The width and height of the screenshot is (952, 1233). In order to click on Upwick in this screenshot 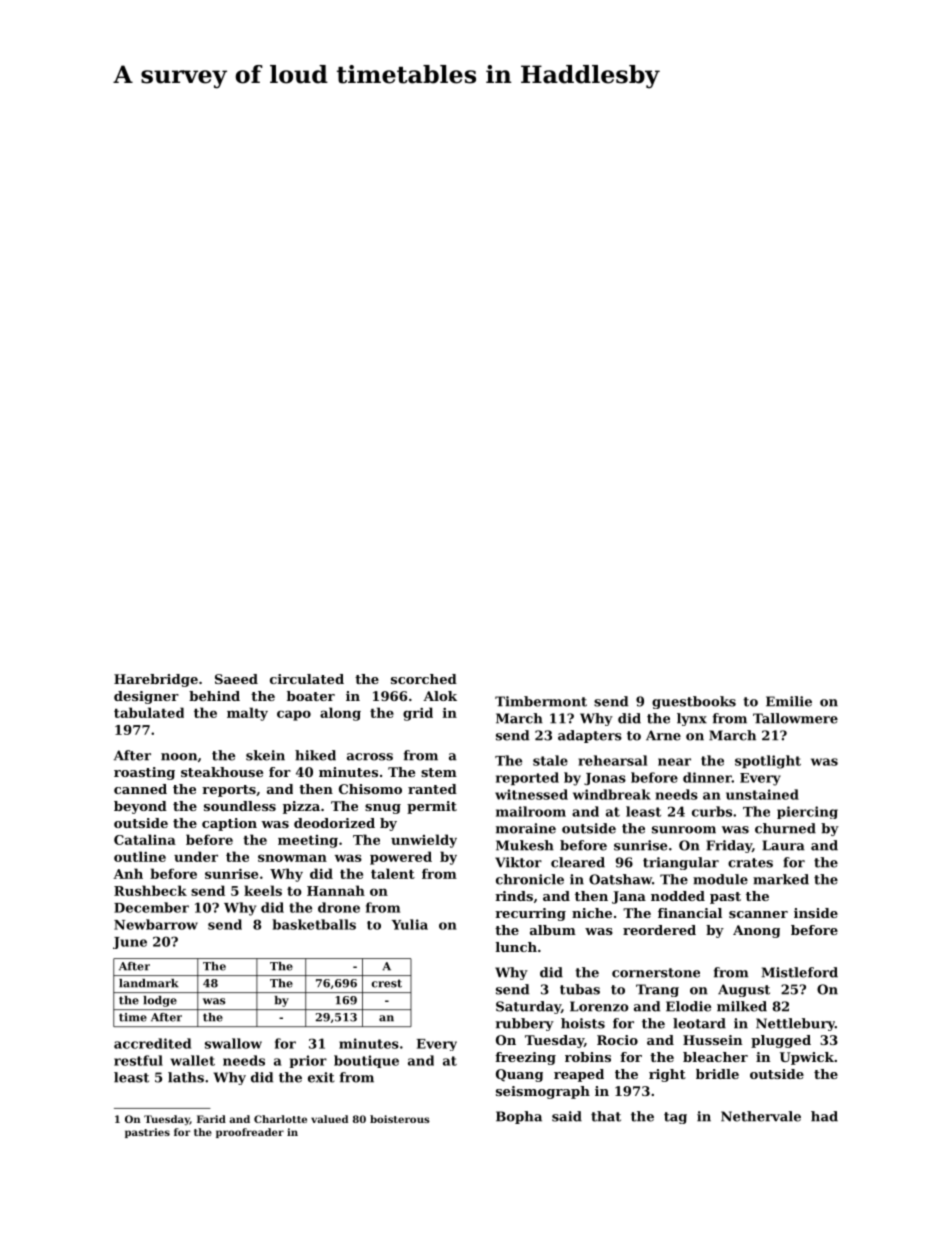, I will do `click(807, 1058)`.
